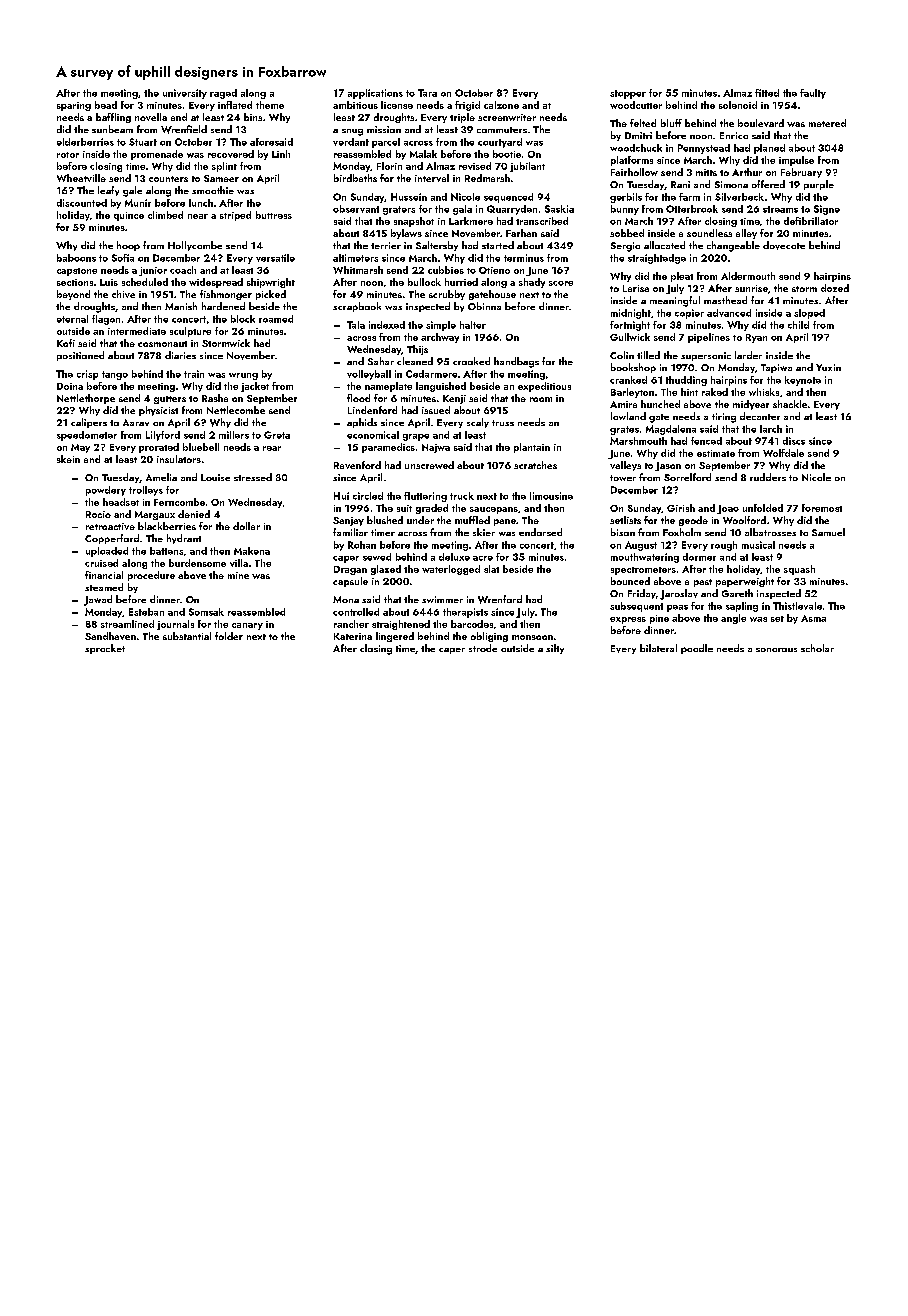  What do you see at coordinates (692, 209) in the screenshot?
I see `Otterbrook` at bounding box center [692, 209].
